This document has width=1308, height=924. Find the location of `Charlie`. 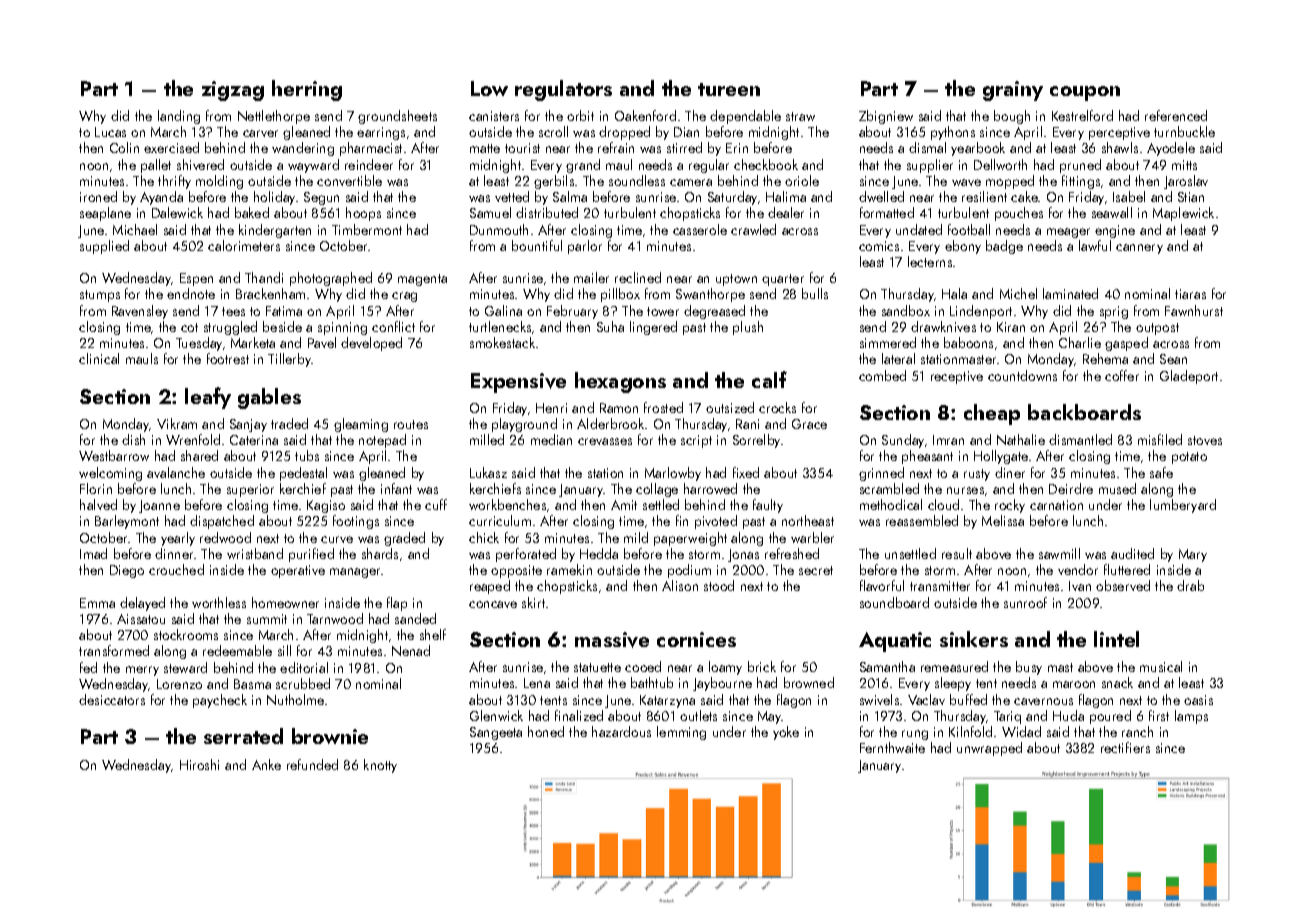

Charlie is located at coordinates (1080, 342).
